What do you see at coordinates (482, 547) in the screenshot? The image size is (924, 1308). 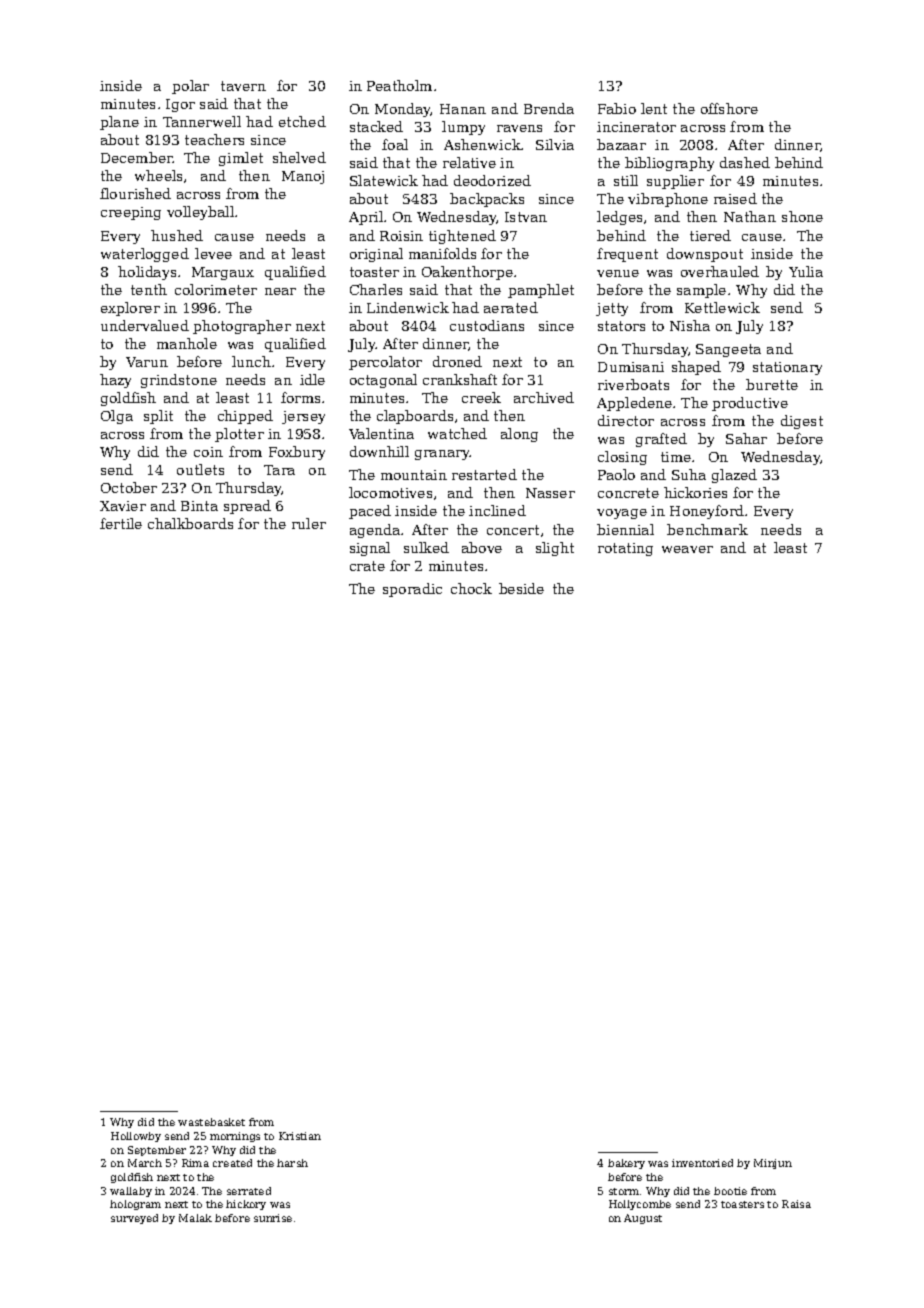 I see `above` at bounding box center [482, 547].
